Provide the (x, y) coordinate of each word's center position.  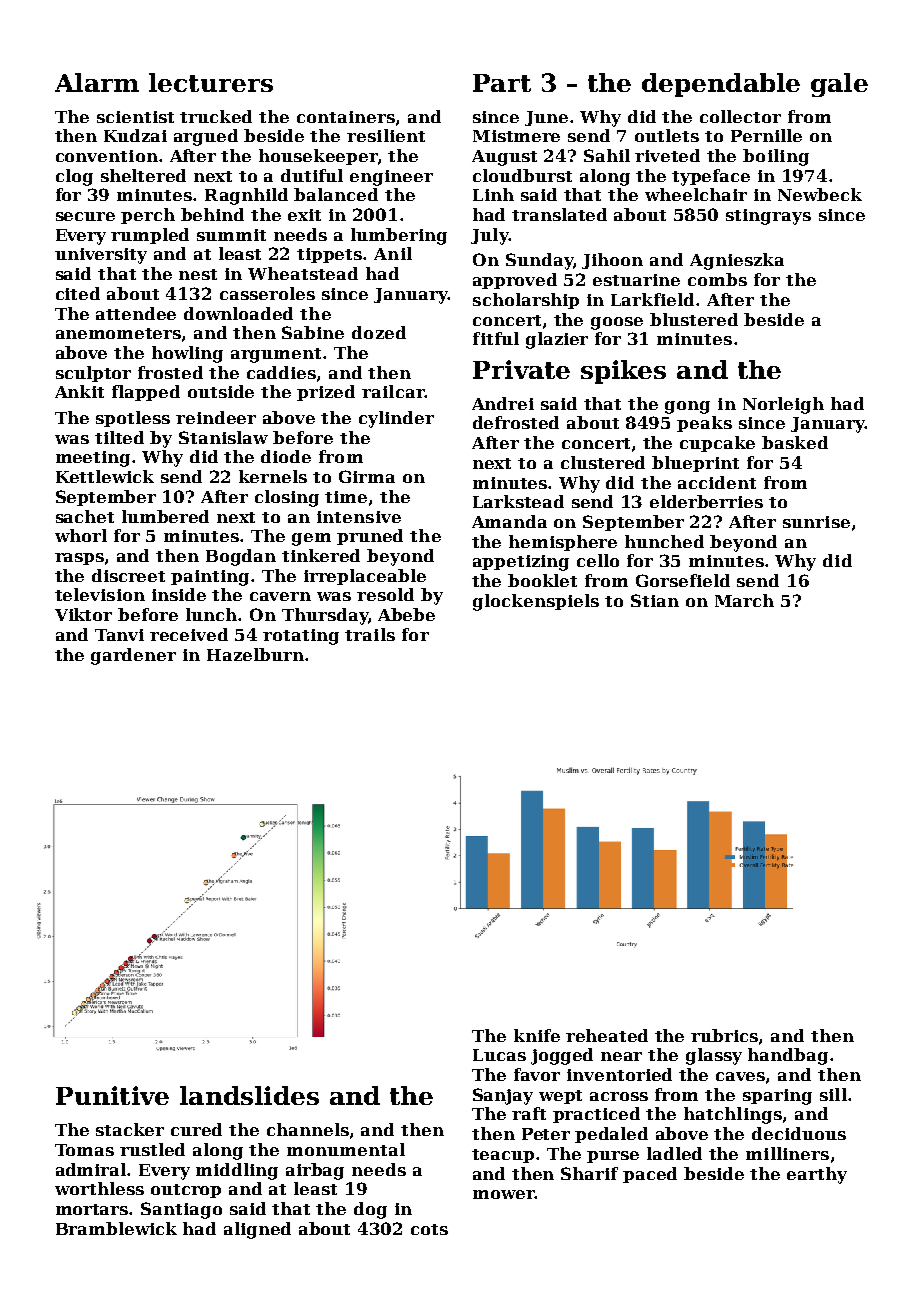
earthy (817, 1175)
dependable (721, 85)
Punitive (112, 1095)
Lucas (499, 1055)
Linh (493, 194)
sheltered (143, 175)
